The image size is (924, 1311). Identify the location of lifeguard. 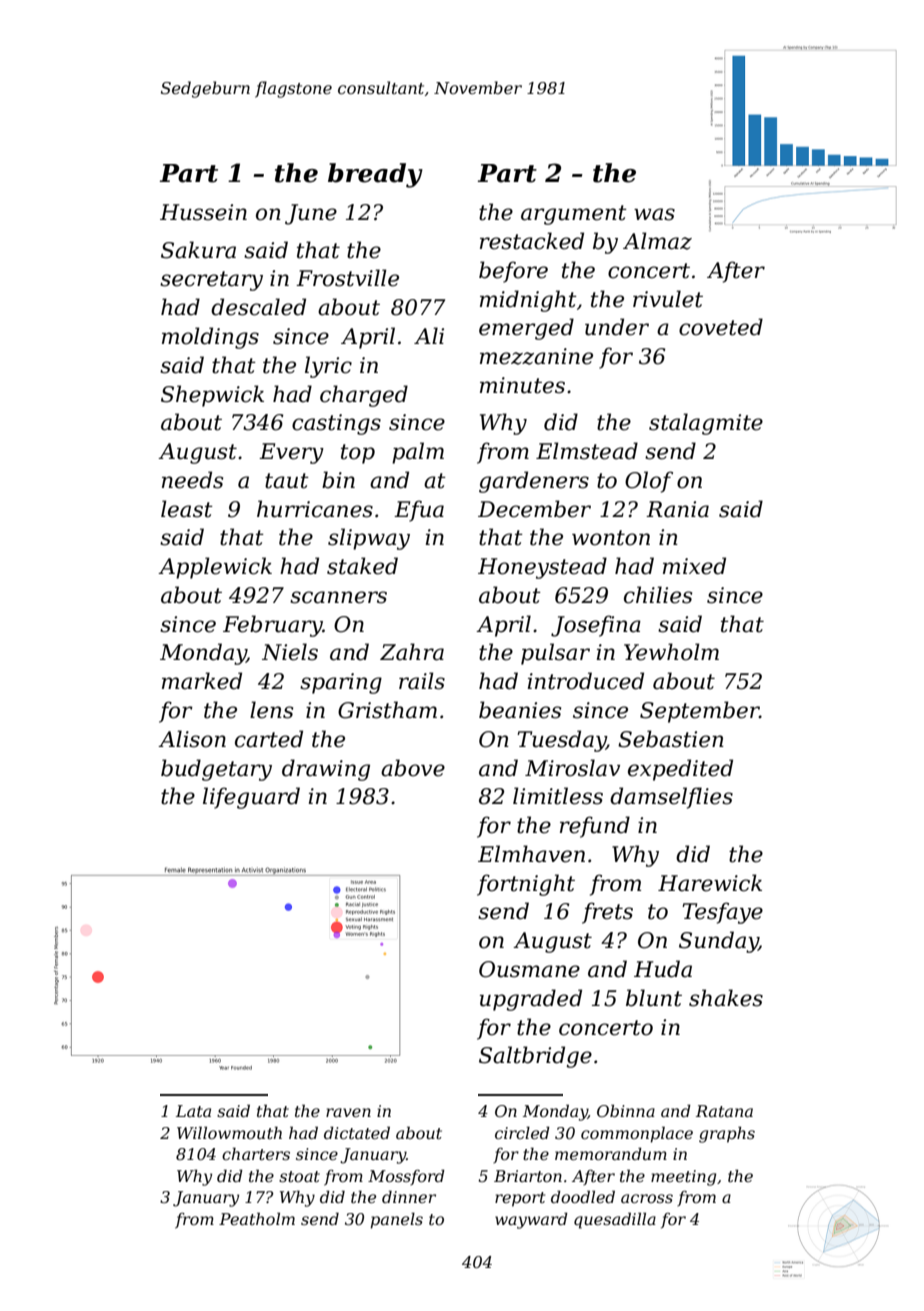
(251, 798).
